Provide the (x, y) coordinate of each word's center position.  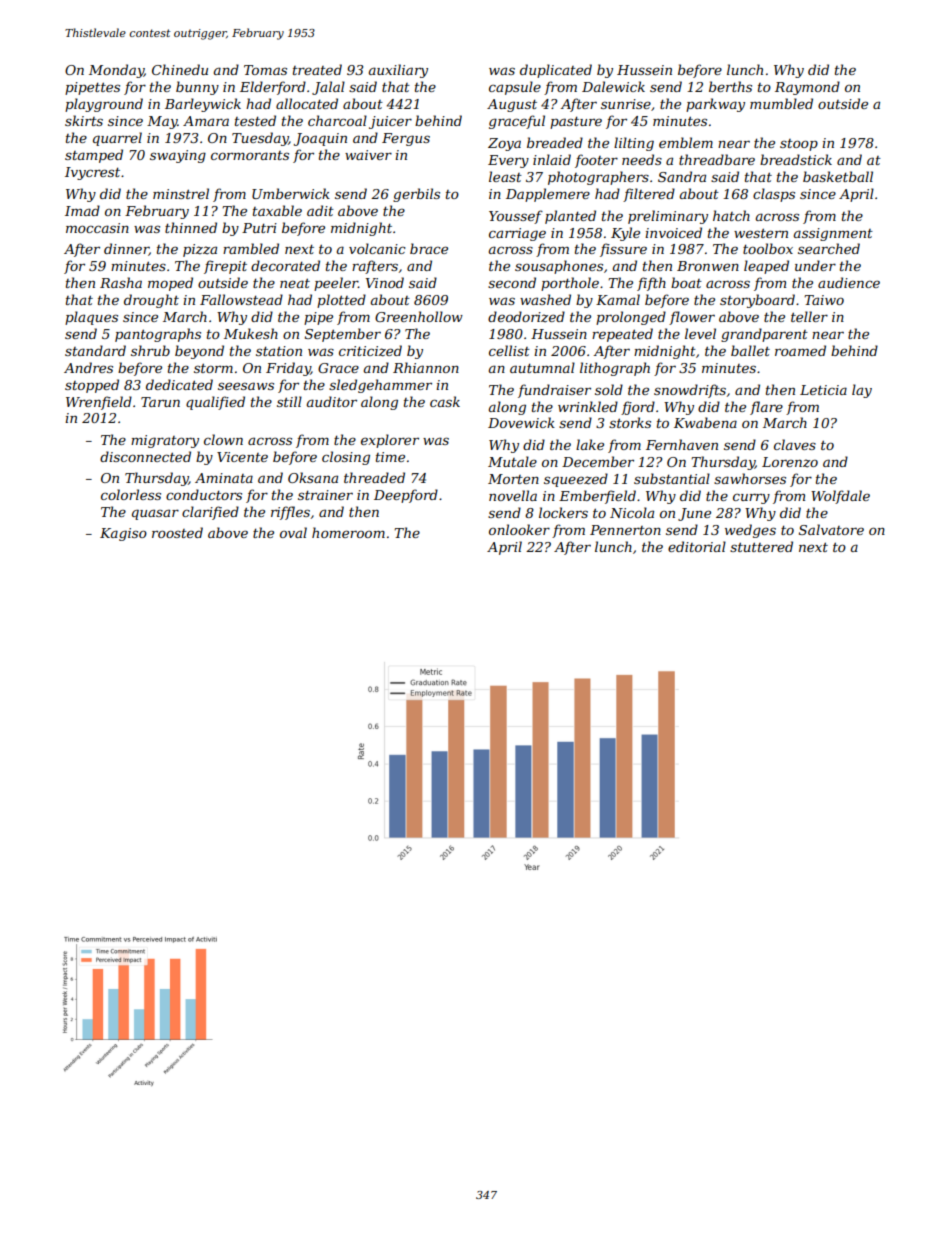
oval (293, 532)
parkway (715, 105)
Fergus (406, 139)
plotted (341, 301)
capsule (515, 88)
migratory (165, 441)
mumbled (781, 103)
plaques (91, 318)
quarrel (117, 139)
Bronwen (708, 266)
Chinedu (180, 69)
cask (445, 401)
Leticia (823, 390)
